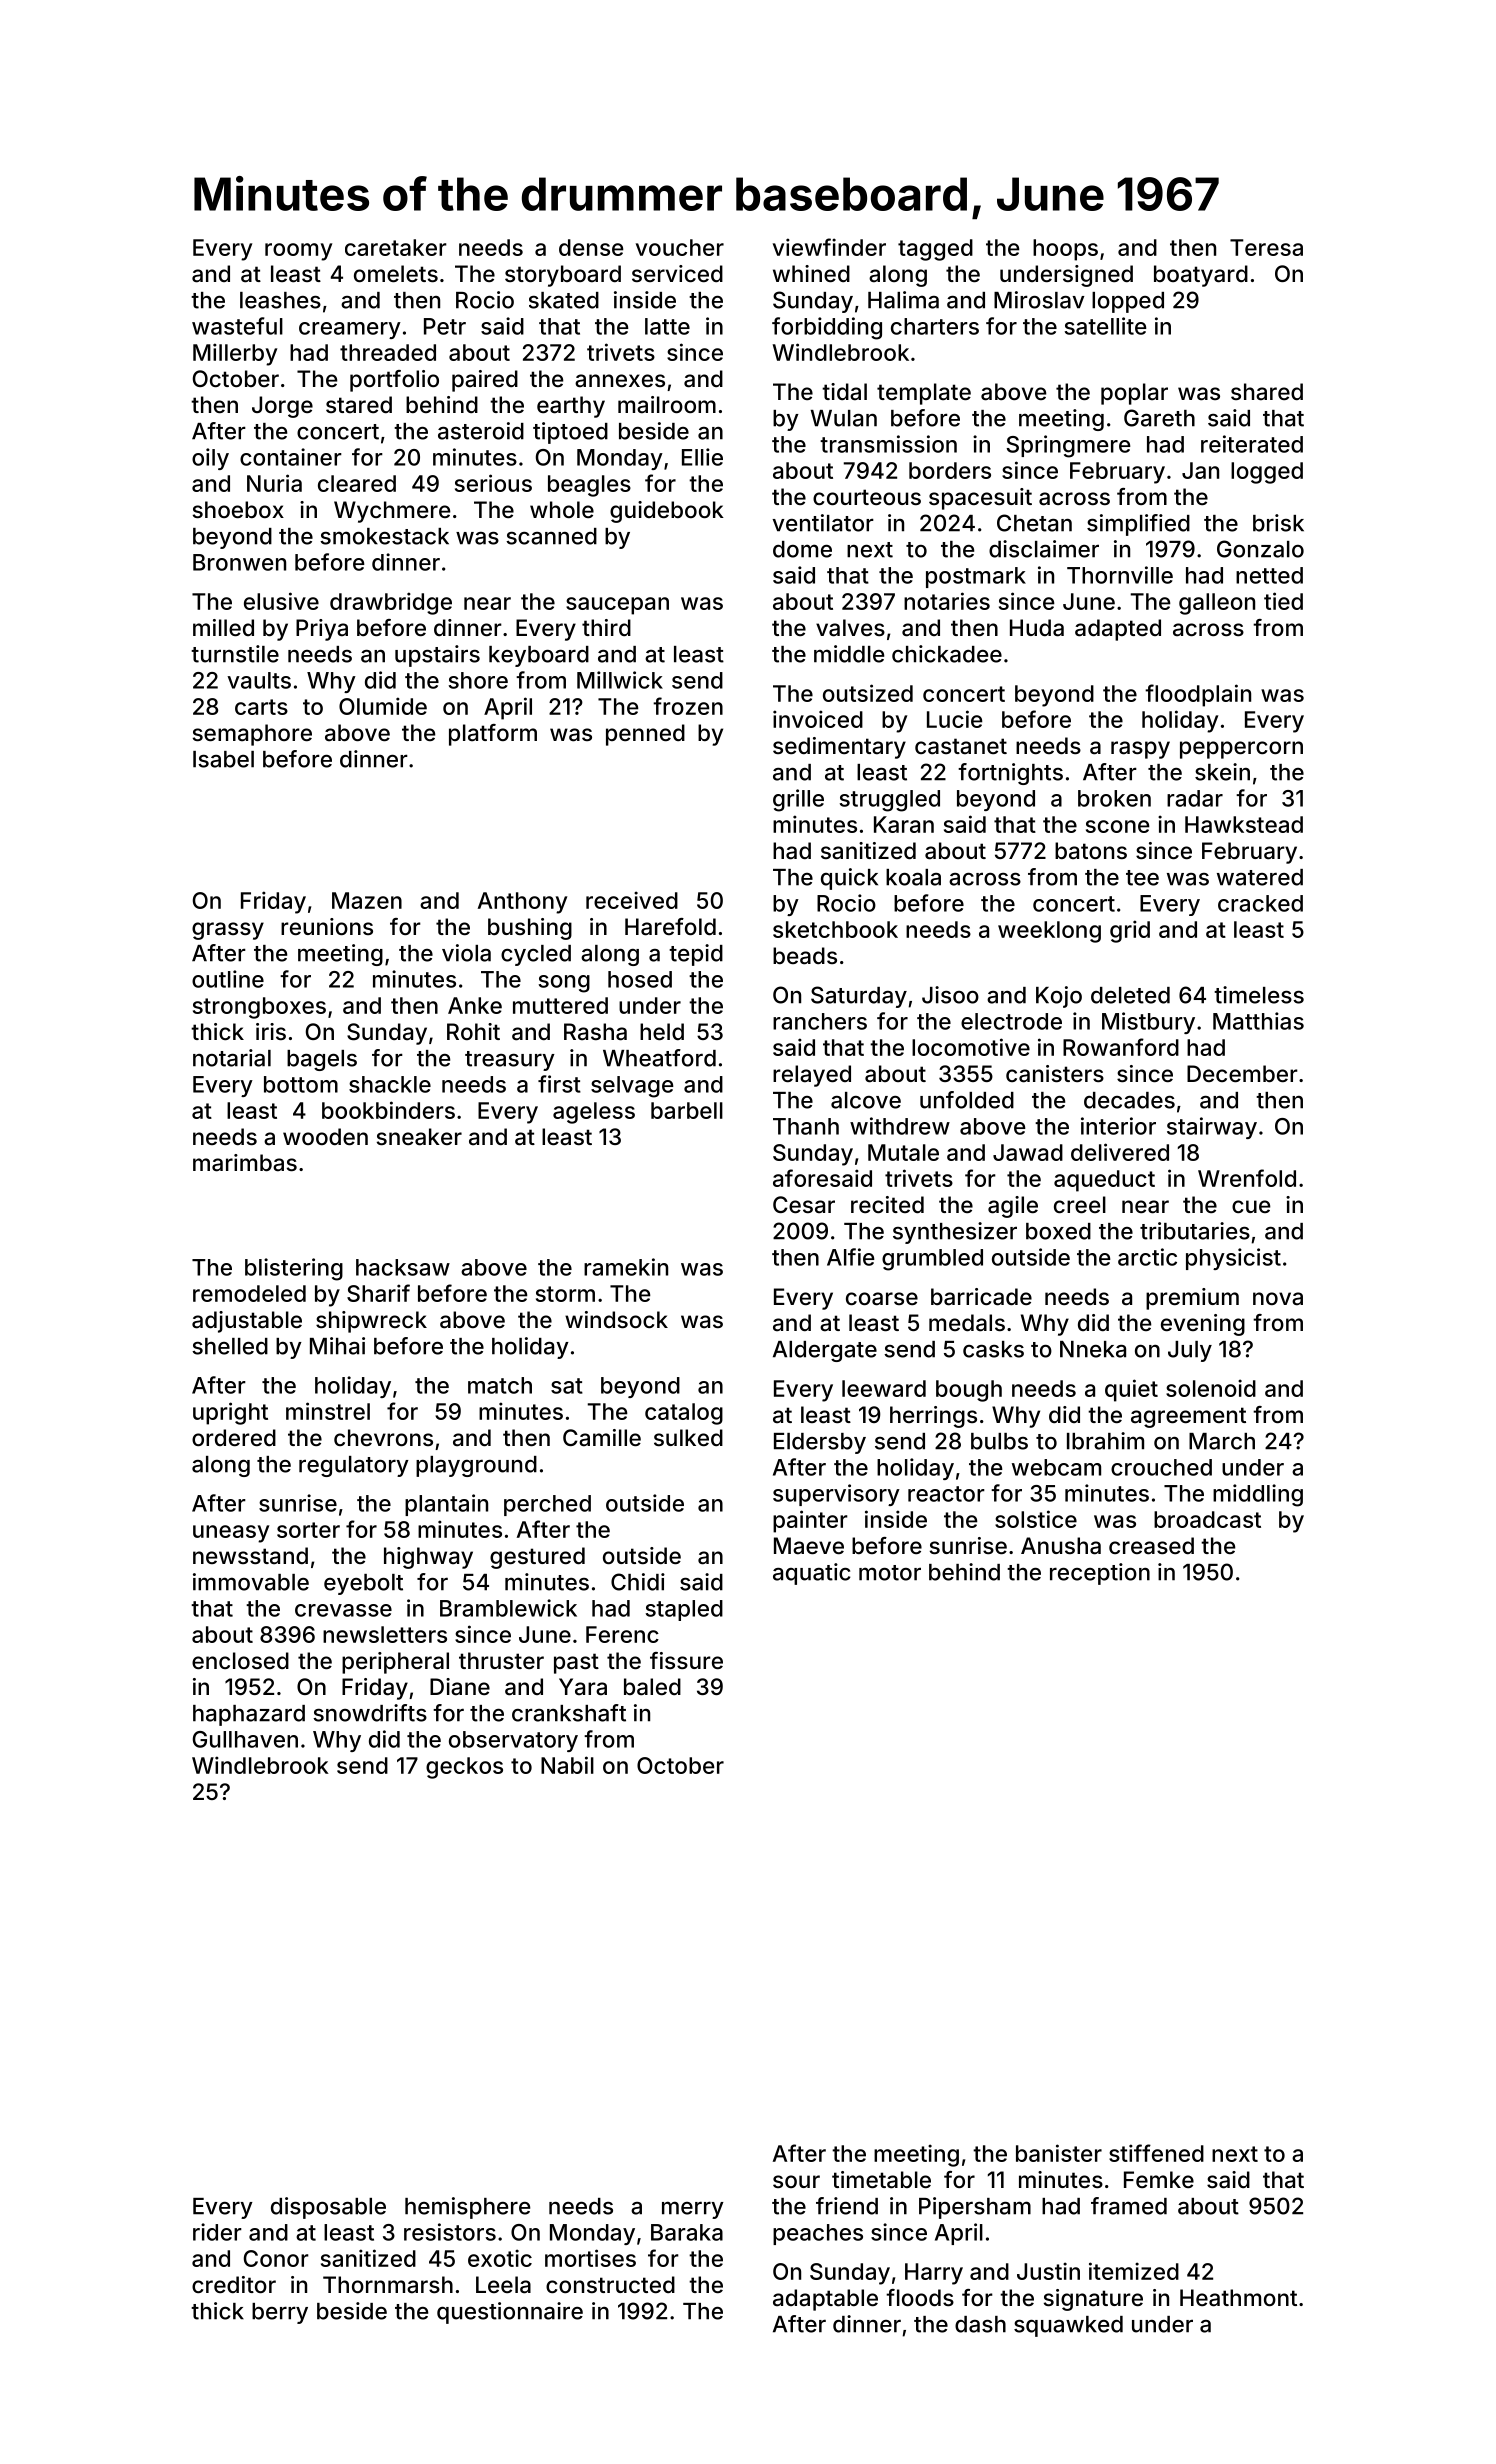  Describe the element at coordinates (388, 2285) in the page. I see `Thornmarsh` at that location.
